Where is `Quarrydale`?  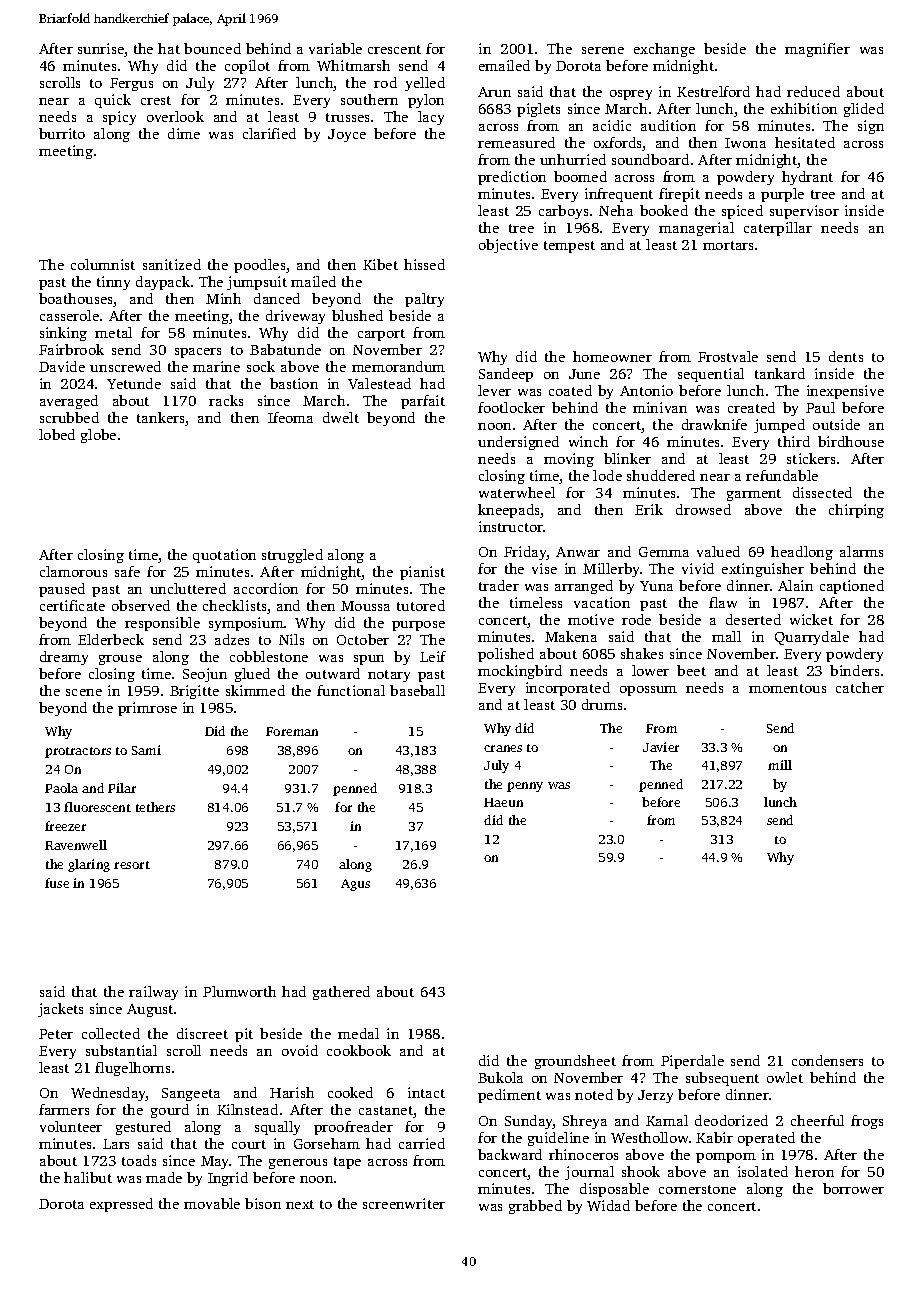 Quarrydale is located at coordinates (812, 638).
